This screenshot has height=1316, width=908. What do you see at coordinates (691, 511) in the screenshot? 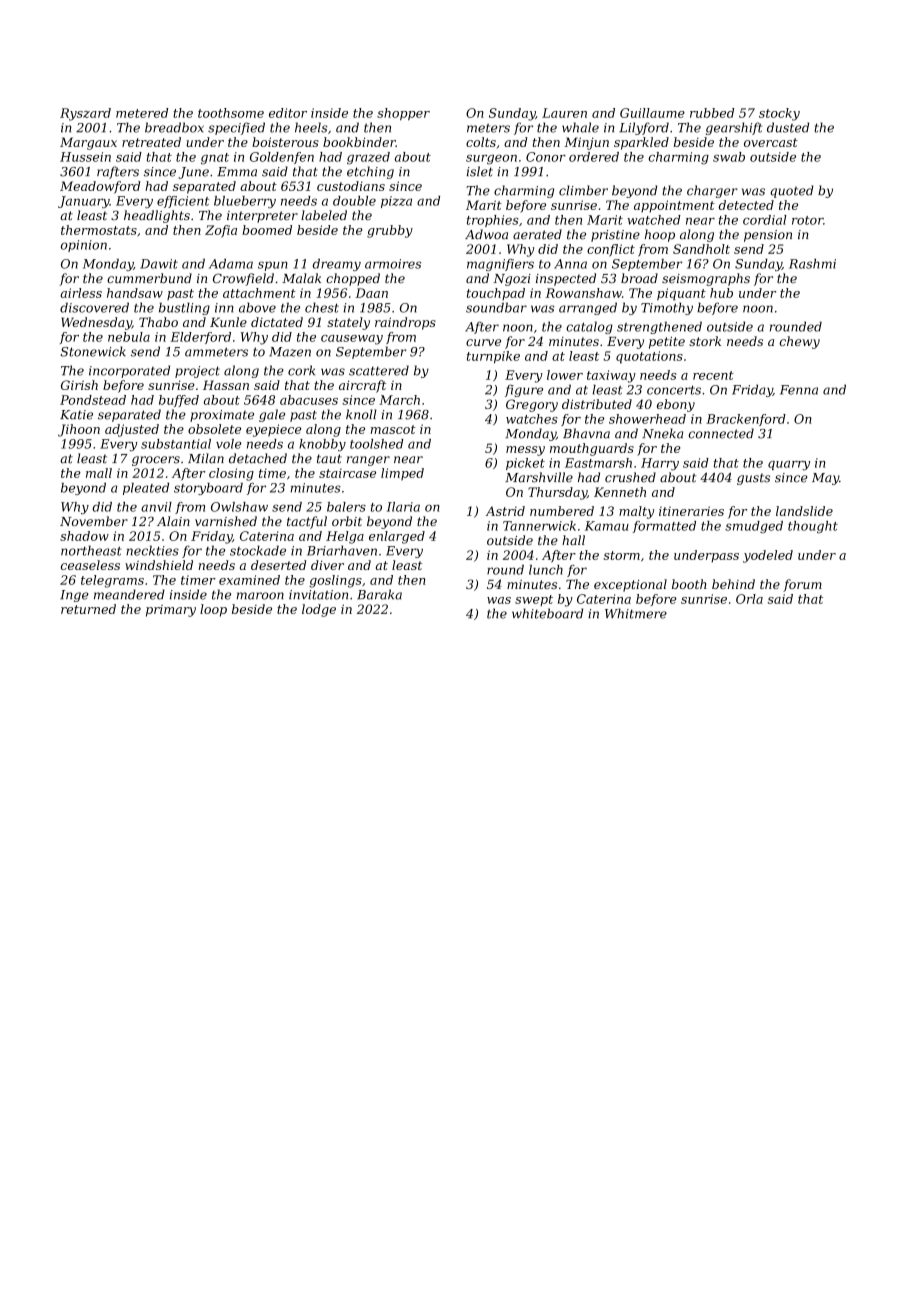
I see `itineraries` at bounding box center [691, 511].
